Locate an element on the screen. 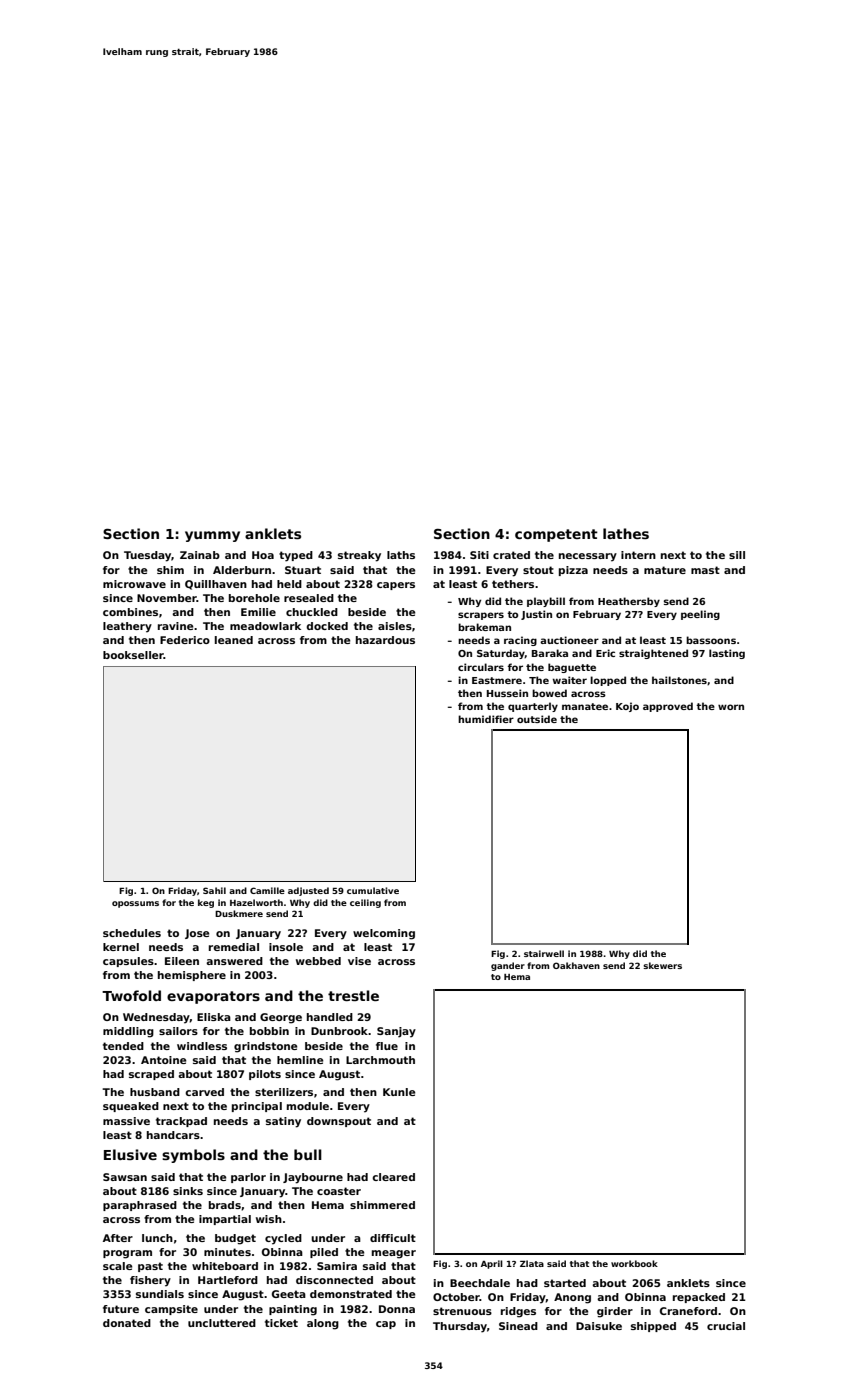 This screenshot has width=849, height=1400. humidifier is located at coordinates (486, 719).
